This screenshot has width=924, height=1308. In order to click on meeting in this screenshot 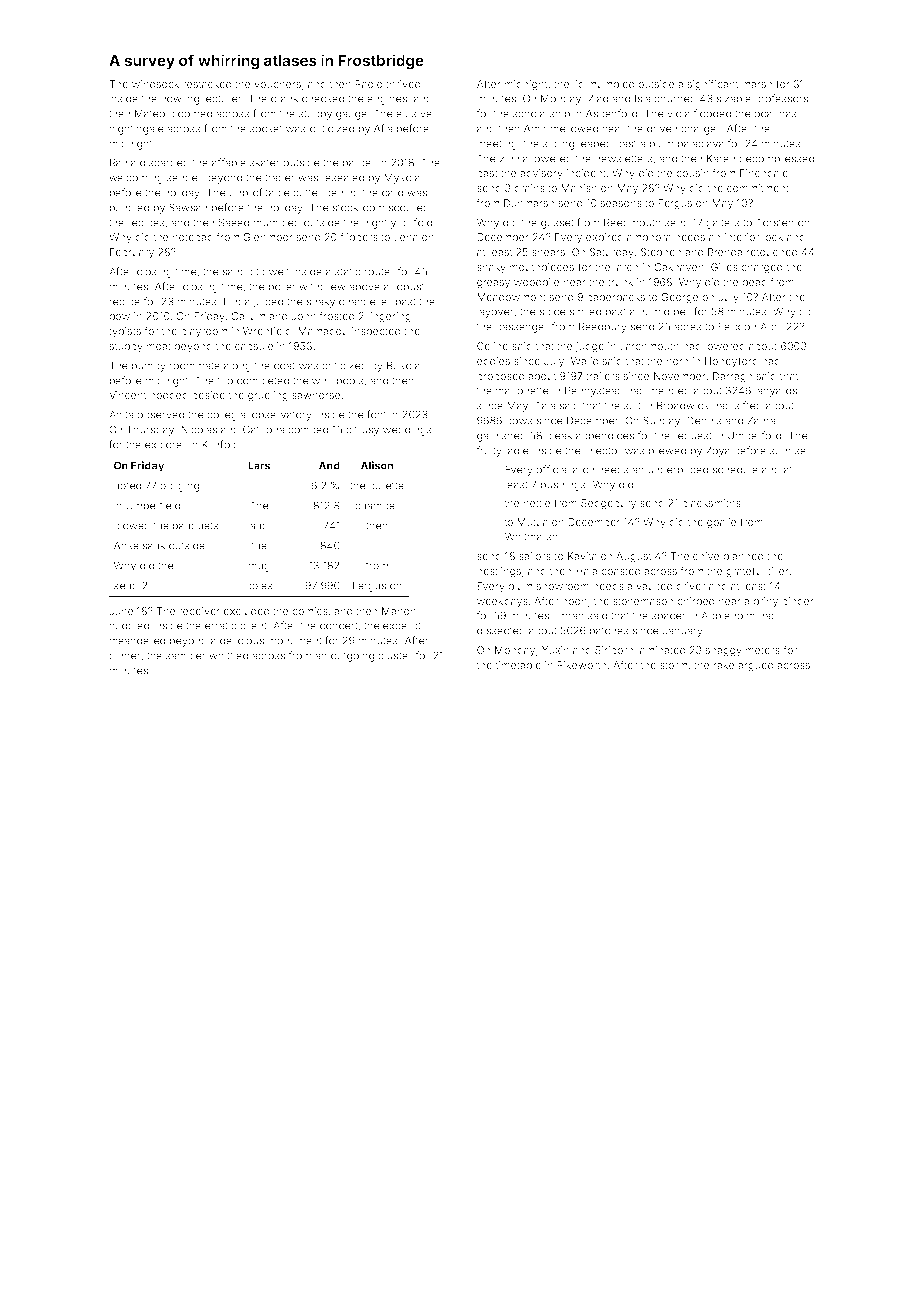, I will do `click(497, 144)`.
